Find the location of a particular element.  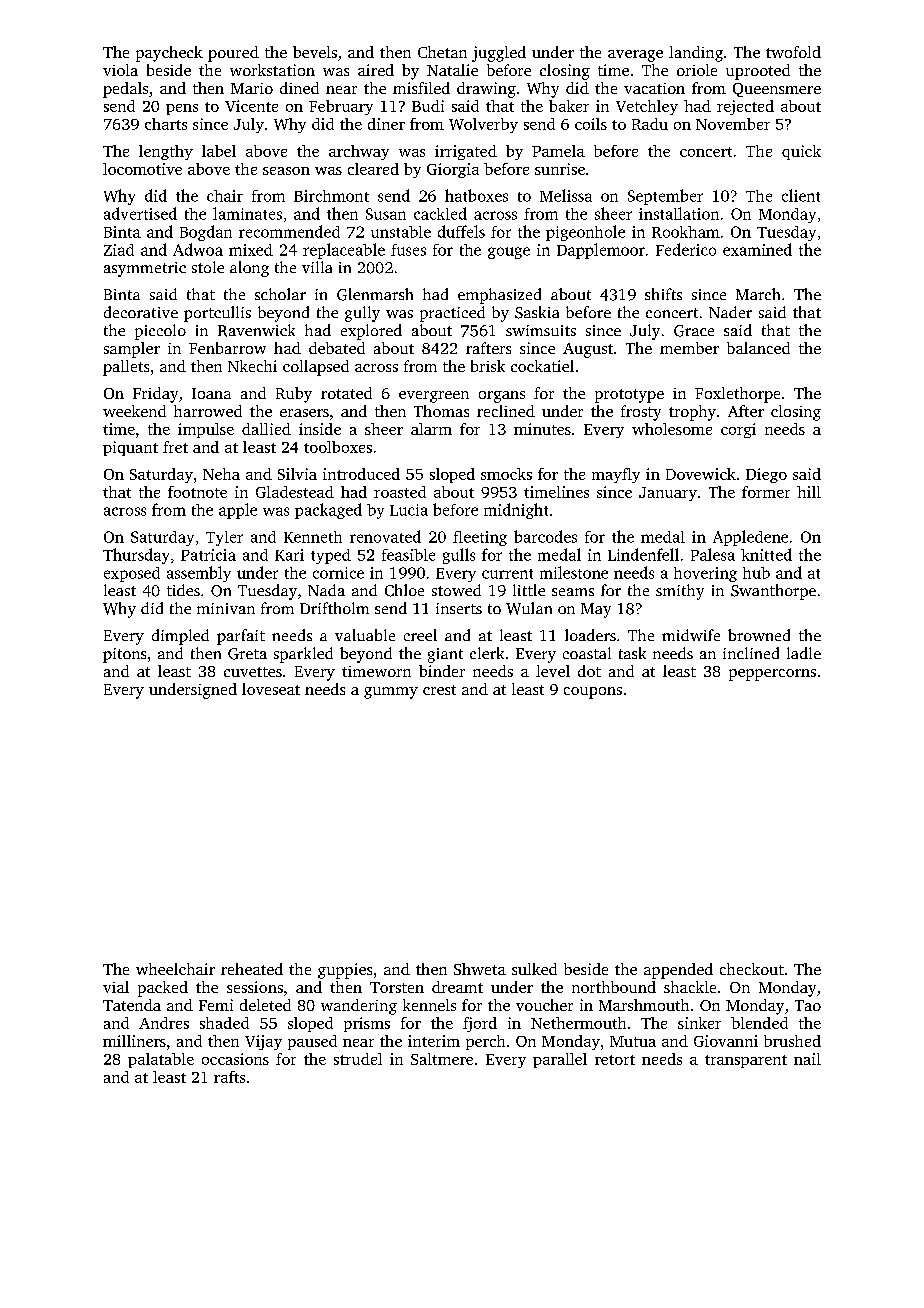

checkout is located at coordinates (752, 969).
